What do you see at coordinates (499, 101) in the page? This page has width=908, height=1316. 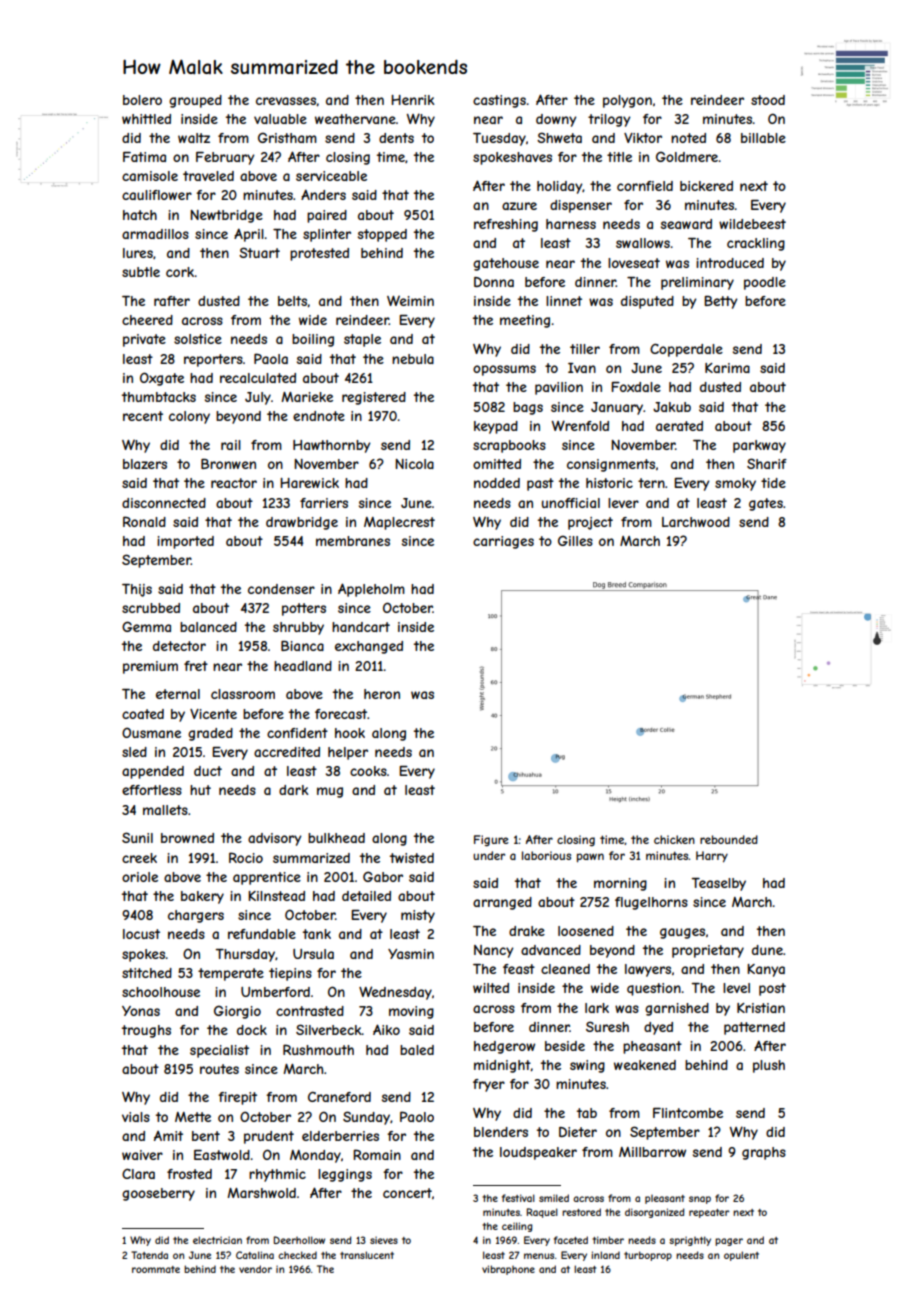 I see `castings` at bounding box center [499, 101].
